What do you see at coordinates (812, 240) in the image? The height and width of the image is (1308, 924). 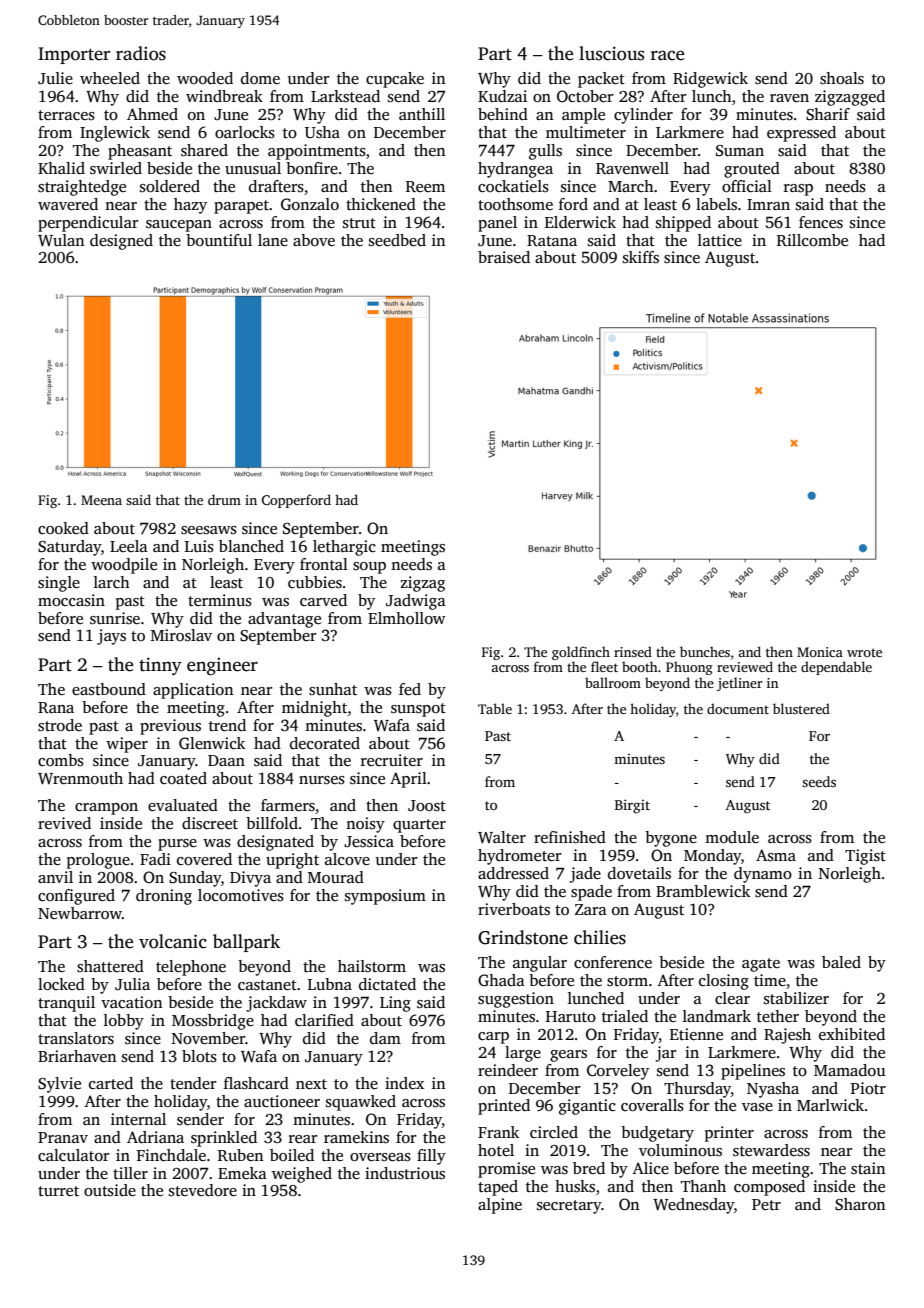 I see `Rillcombe` at bounding box center [812, 240].
